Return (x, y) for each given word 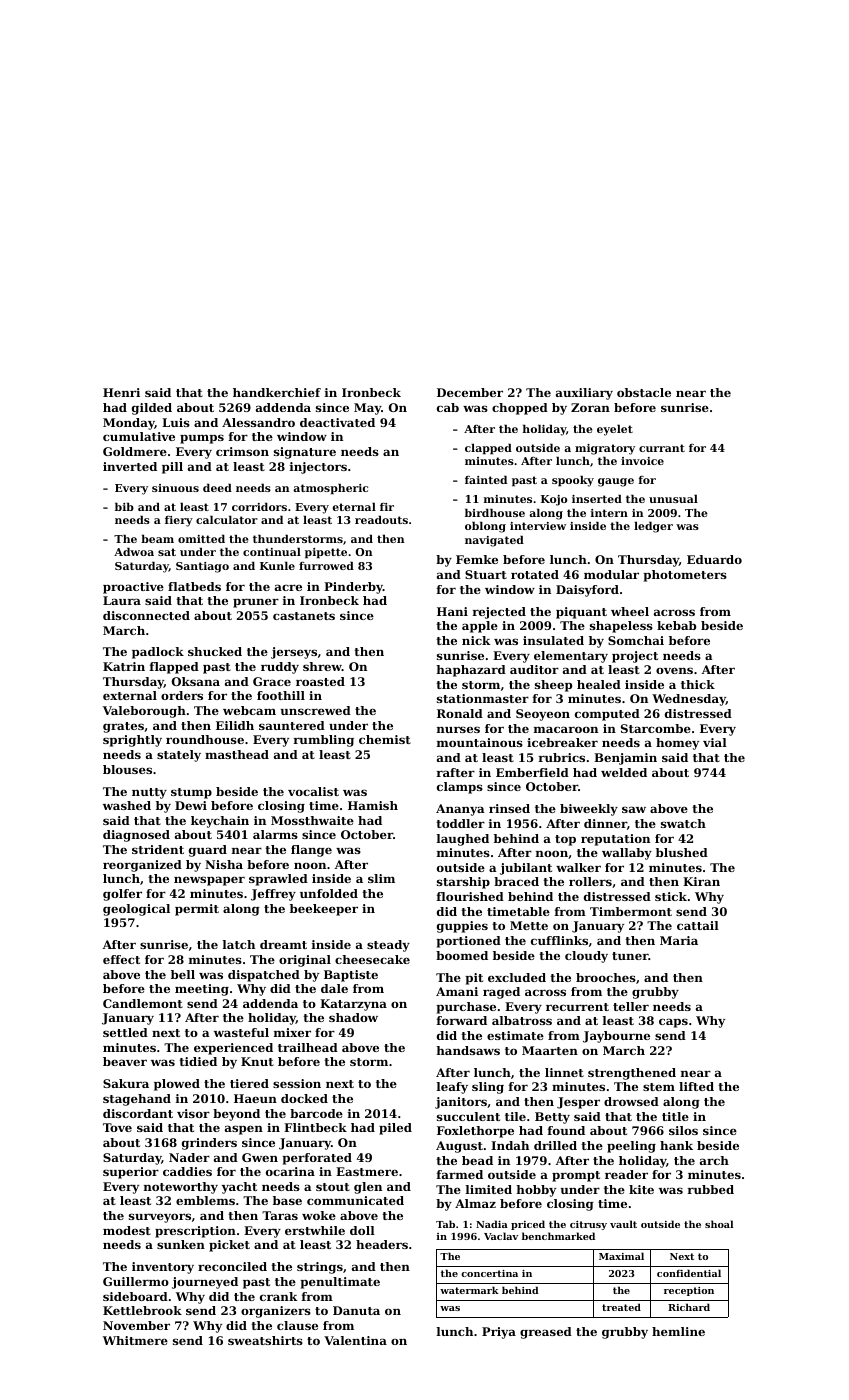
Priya (499, 1333)
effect (121, 959)
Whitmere (135, 1340)
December (470, 392)
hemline (678, 1331)
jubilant (526, 869)
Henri (121, 392)
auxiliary (584, 394)
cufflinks (559, 940)
